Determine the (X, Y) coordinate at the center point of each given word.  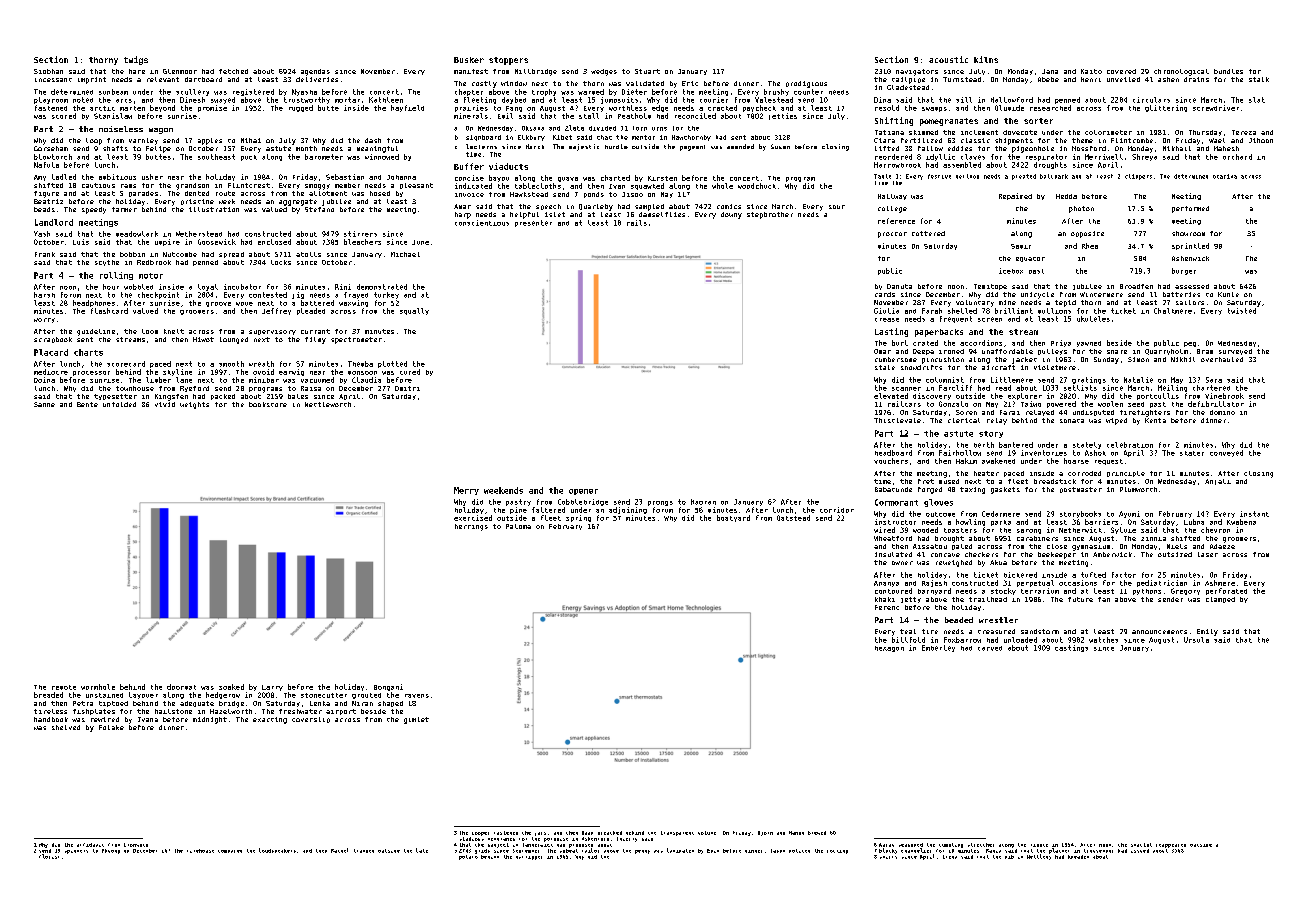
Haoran (703, 502)
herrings (471, 527)
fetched (233, 71)
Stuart (647, 71)
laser (1208, 554)
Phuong (111, 851)
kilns (986, 59)
